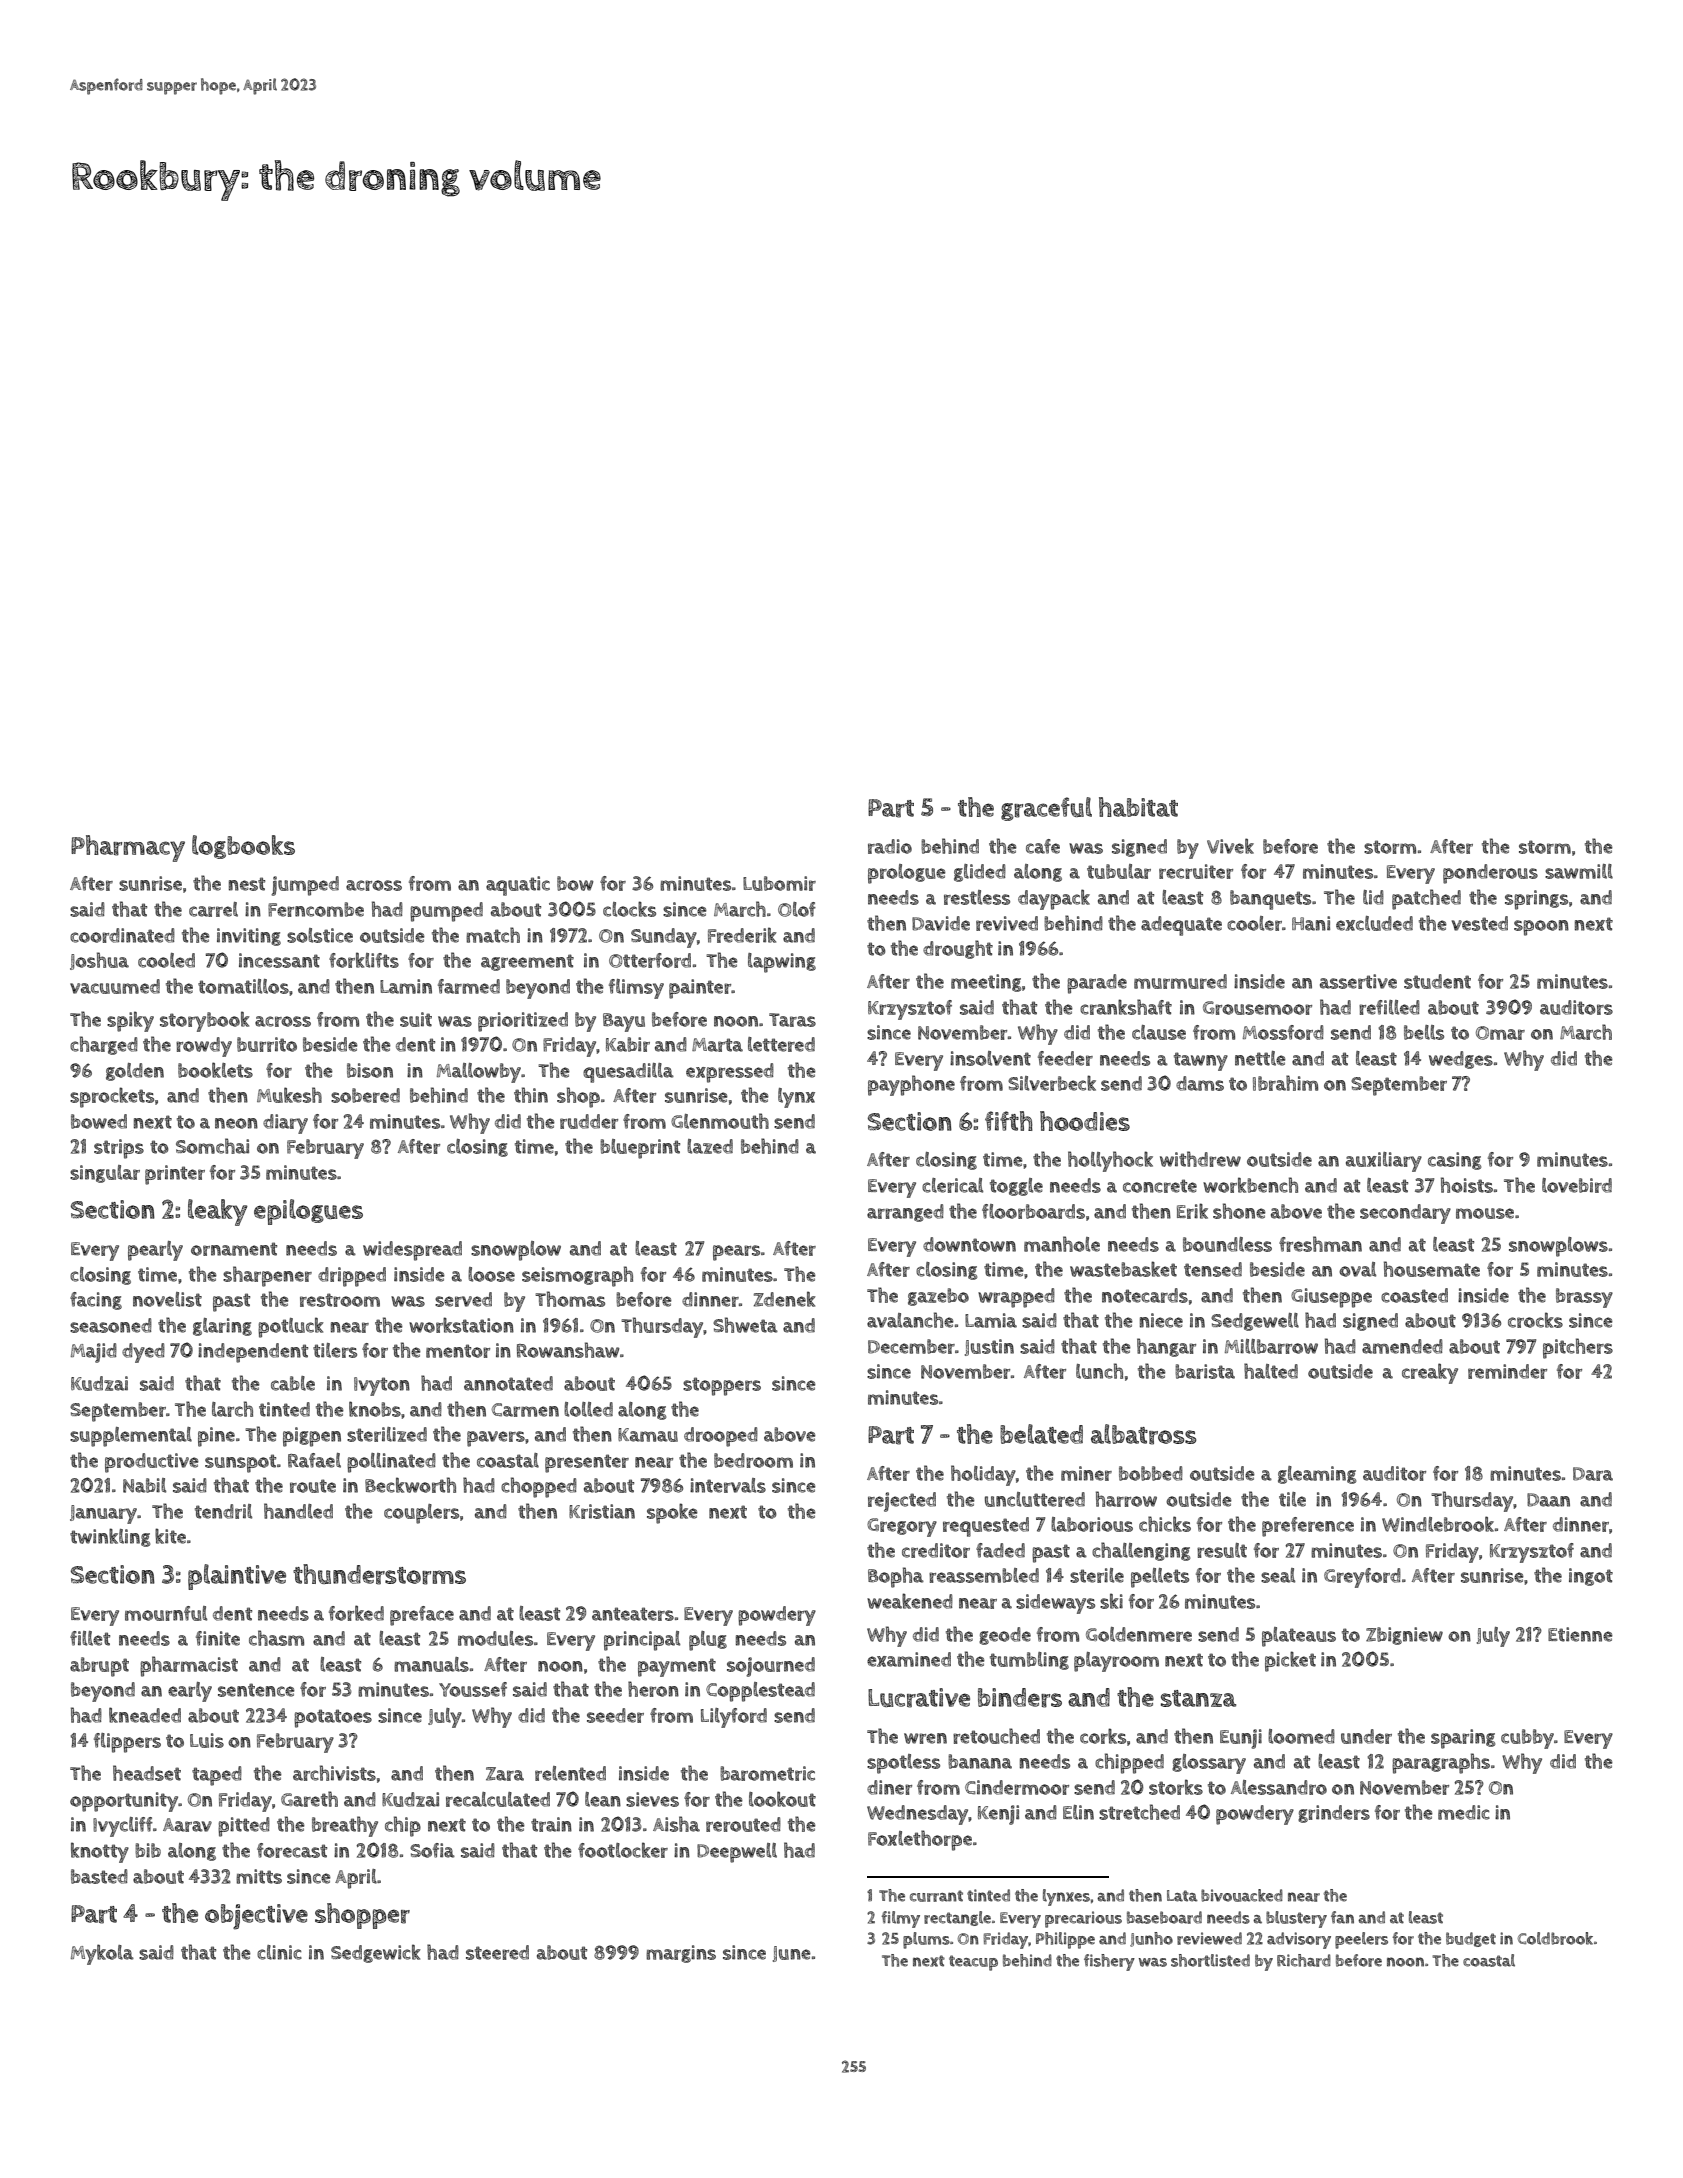 The width and height of the image is (1683, 2178). I want to click on fillet, so click(90, 1638).
